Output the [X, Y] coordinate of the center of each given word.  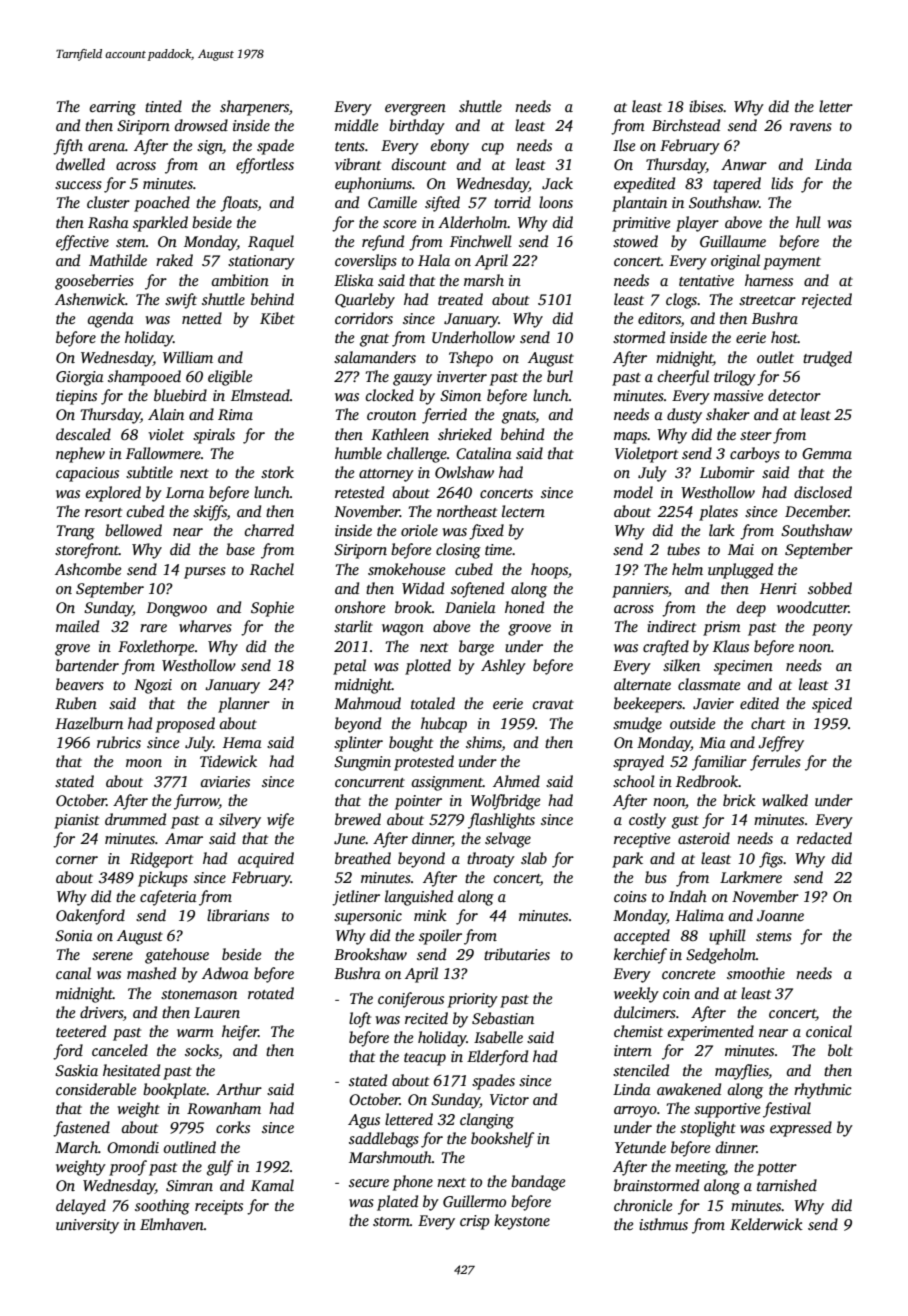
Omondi [133, 1147]
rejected [827, 301]
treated [460, 299]
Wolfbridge [505, 802]
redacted [824, 838]
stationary [261, 262]
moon [144, 763]
